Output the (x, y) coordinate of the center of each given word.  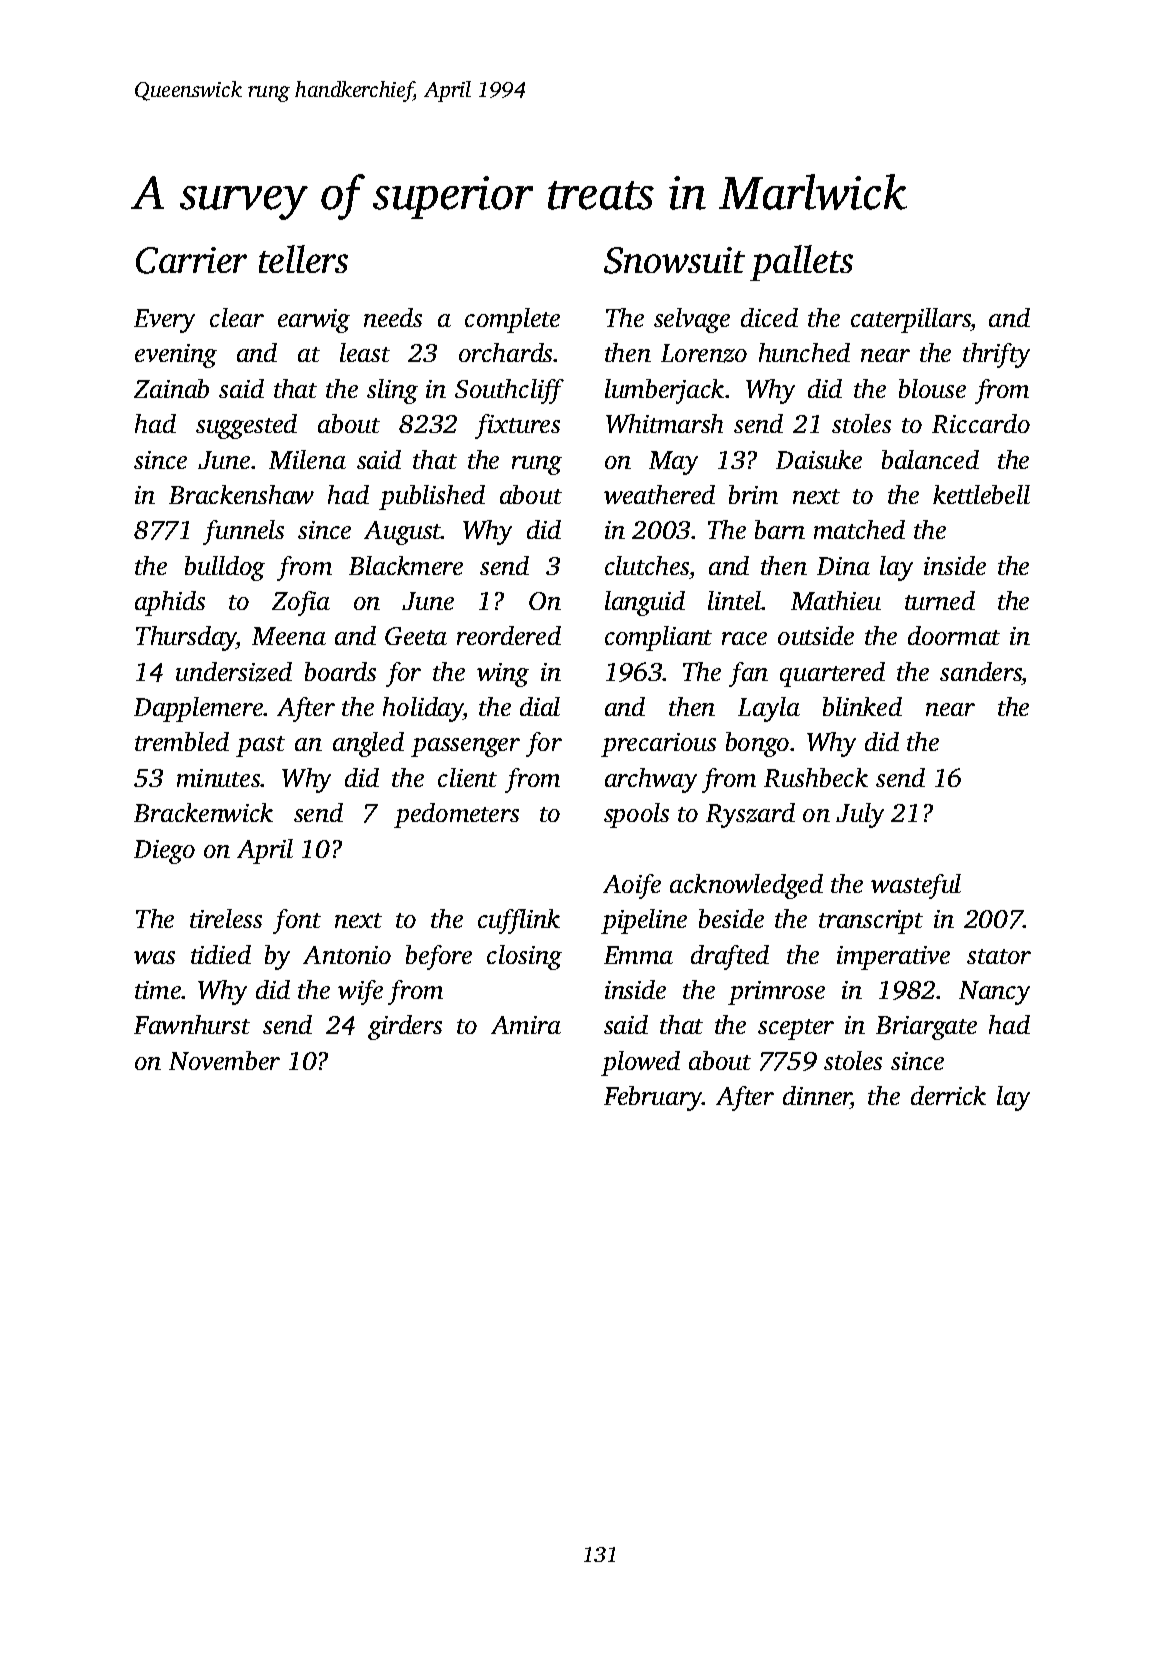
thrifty (996, 355)
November (224, 1060)
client (467, 777)
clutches (647, 565)
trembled (182, 741)
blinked (862, 706)
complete (512, 320)
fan (748, 674)
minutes (219, 778)
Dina (843, 566)
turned (940, 600)
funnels (243, 532)
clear (237, 317)
